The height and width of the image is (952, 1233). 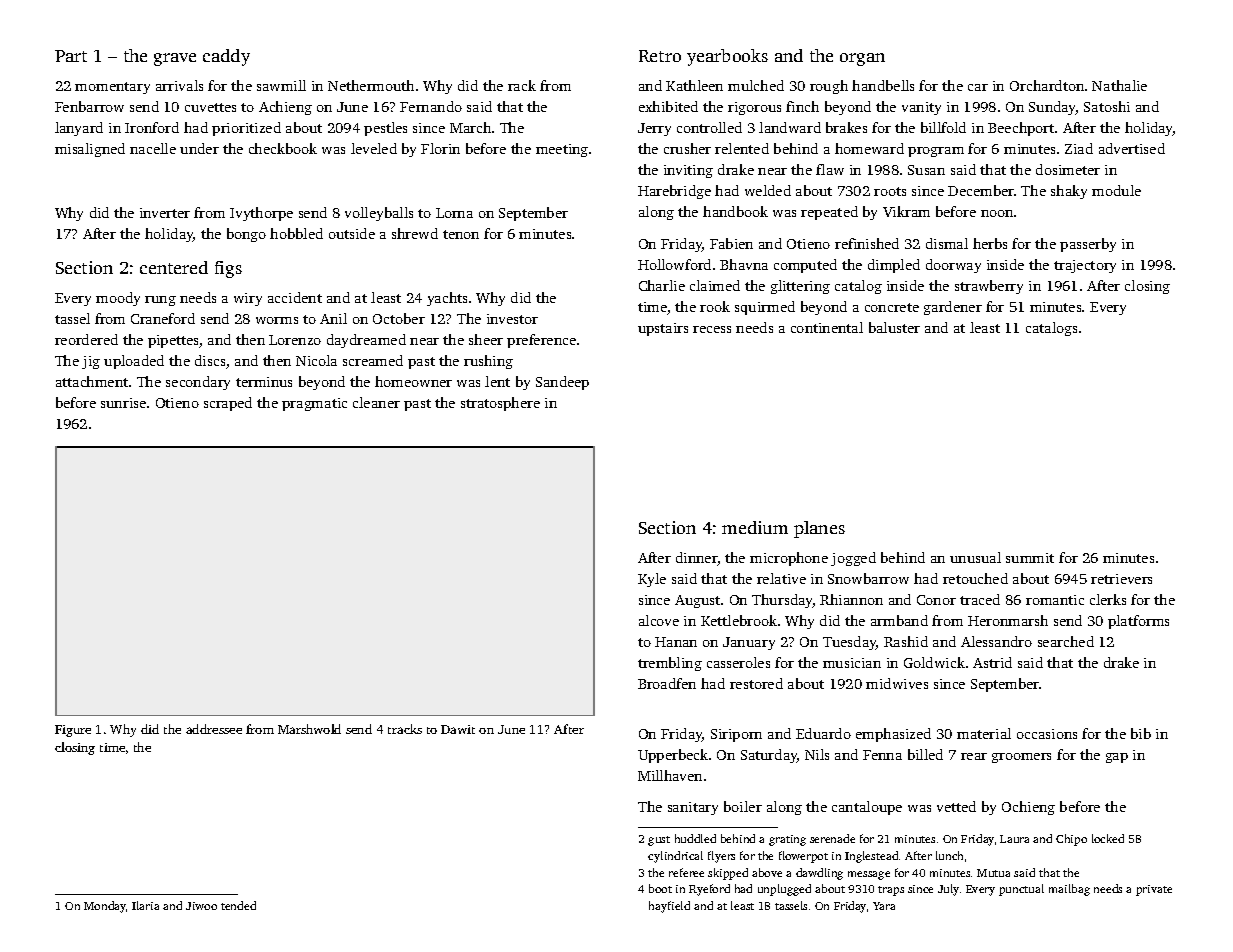 What do you see at coordinates (992, 662) in the image?
I see `Astrid` at bounding box center [992, 662].
